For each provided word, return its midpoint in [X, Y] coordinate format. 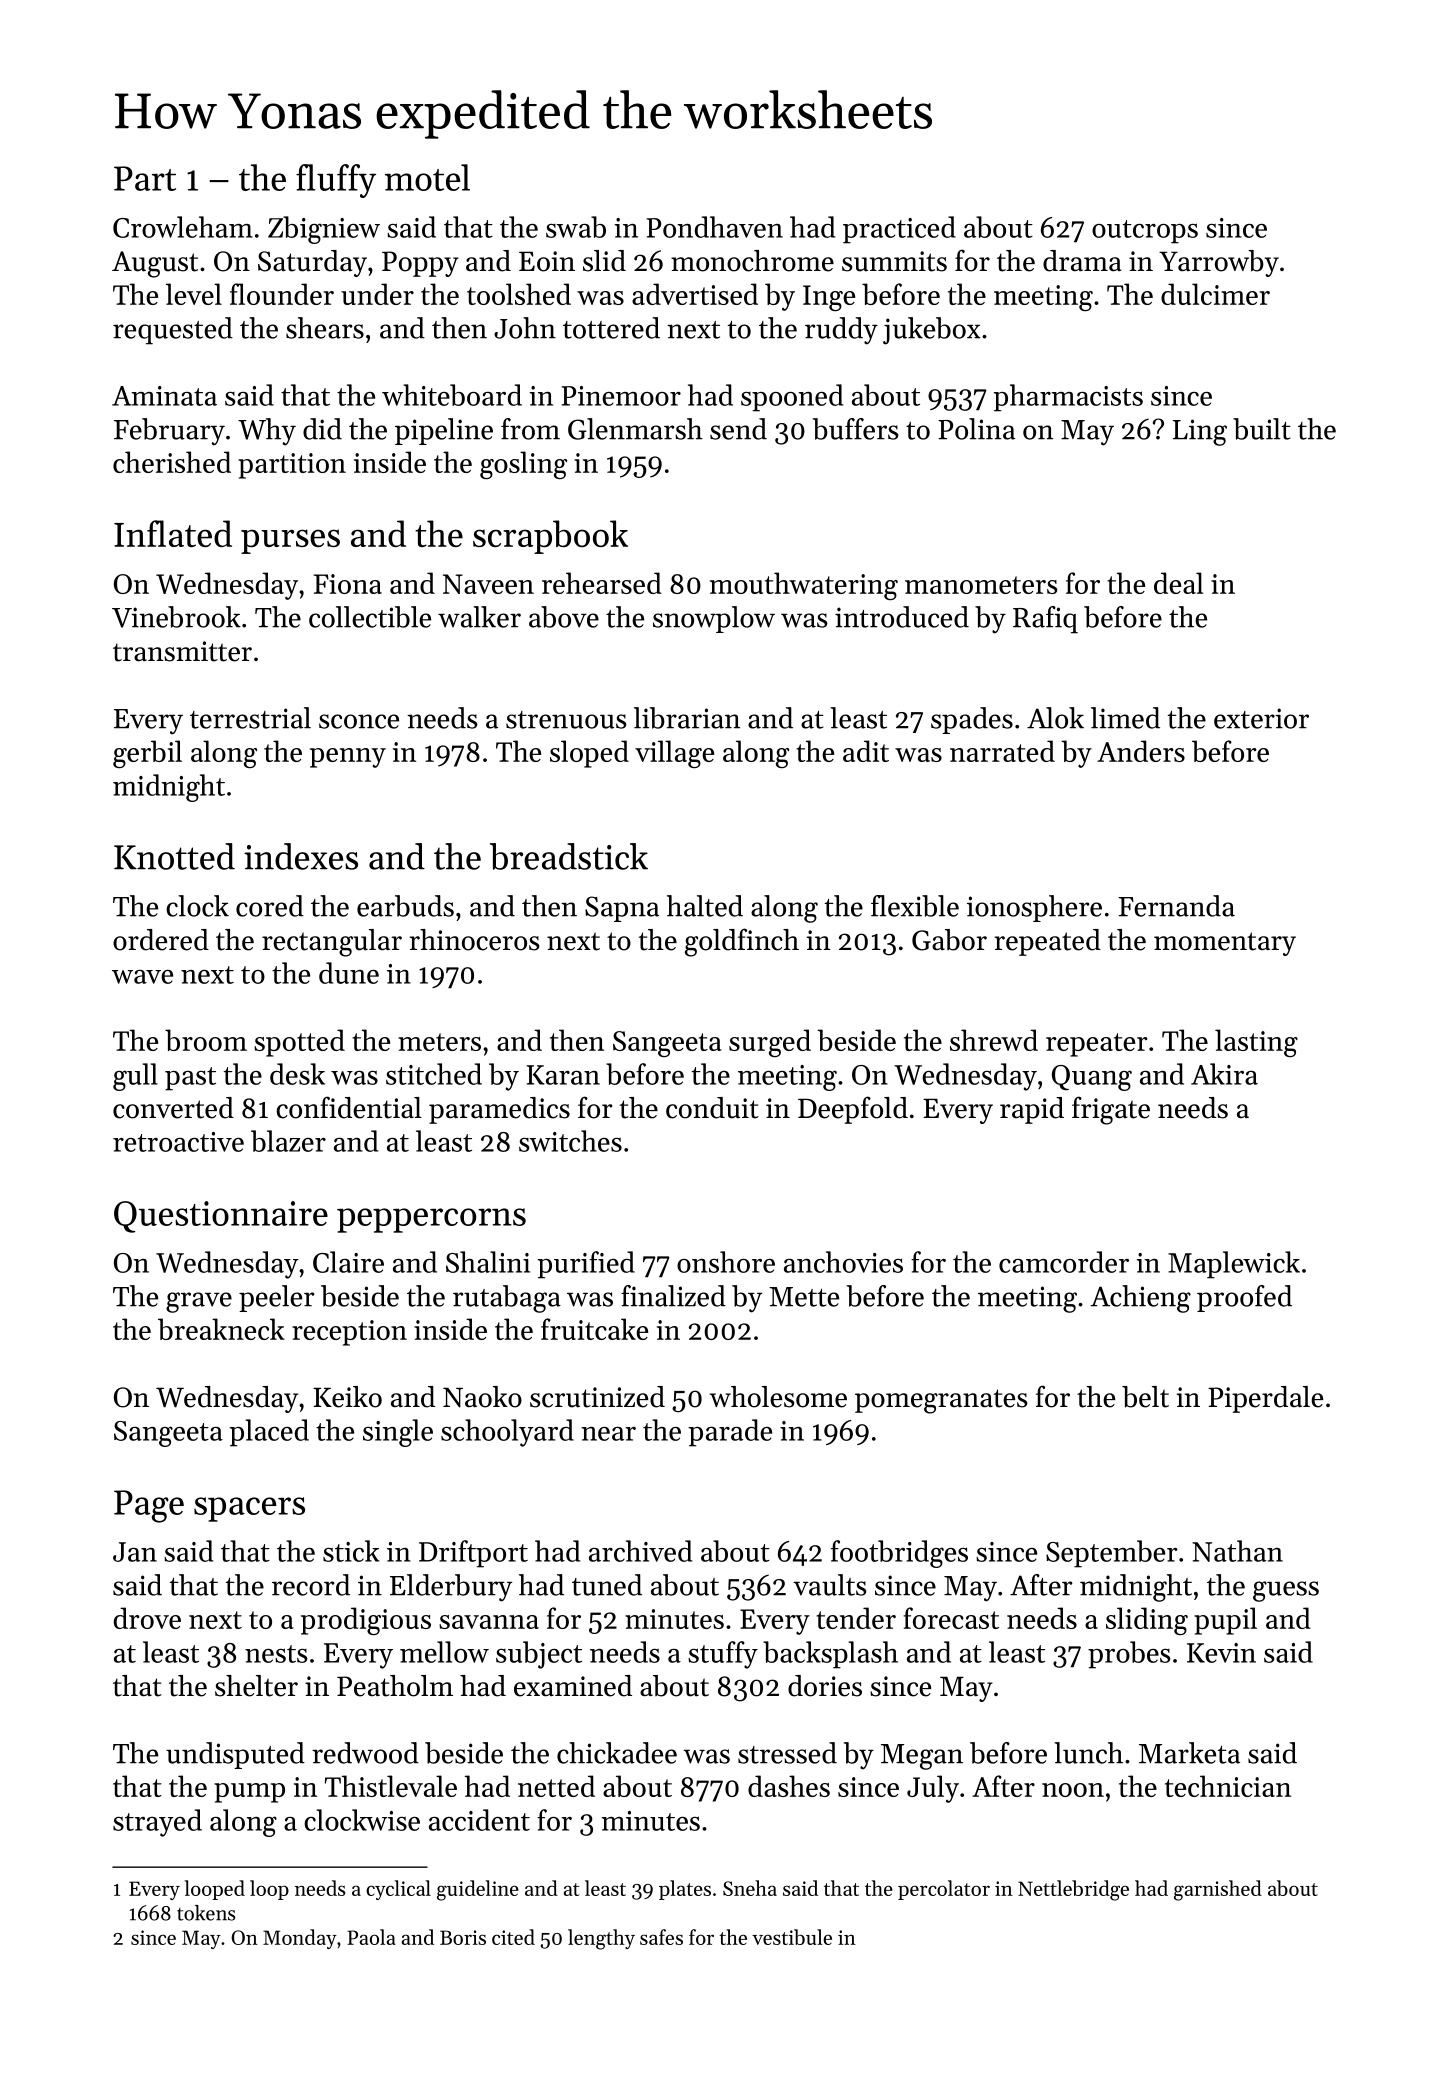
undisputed [235, 1755]
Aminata [164, 396]
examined [573, 1686]
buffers [856, 429]
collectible [370, 617]
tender [856, 1618]
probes [1129, 1655]
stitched [434, 1074]
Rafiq [1045, 620]
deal [1178, 583]
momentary [1225, 944]
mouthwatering [804, 586]
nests [276, 1654]
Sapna [622, 909]
